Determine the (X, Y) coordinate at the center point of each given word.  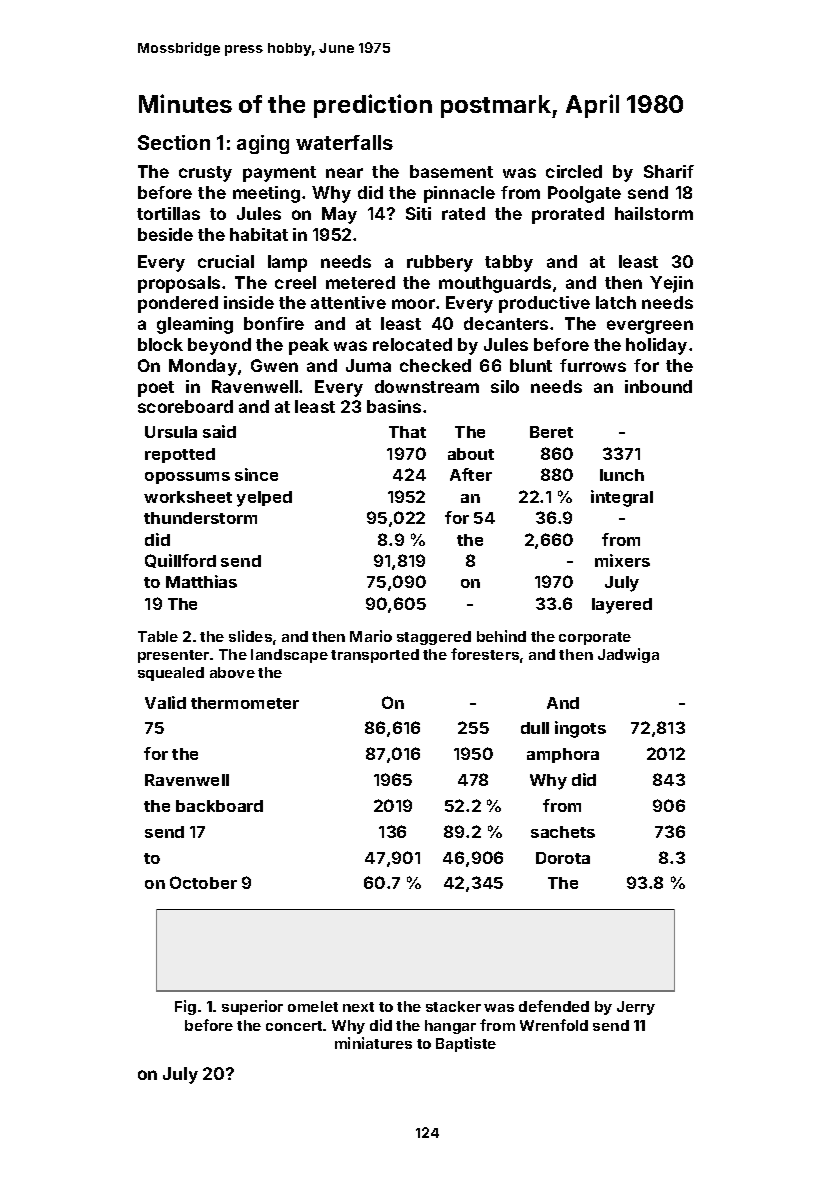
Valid (165, 702)
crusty (205, 174)
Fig (185, 1007)
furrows (593, 365)
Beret (551, 432)
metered (360, 282)
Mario (371, 636)
